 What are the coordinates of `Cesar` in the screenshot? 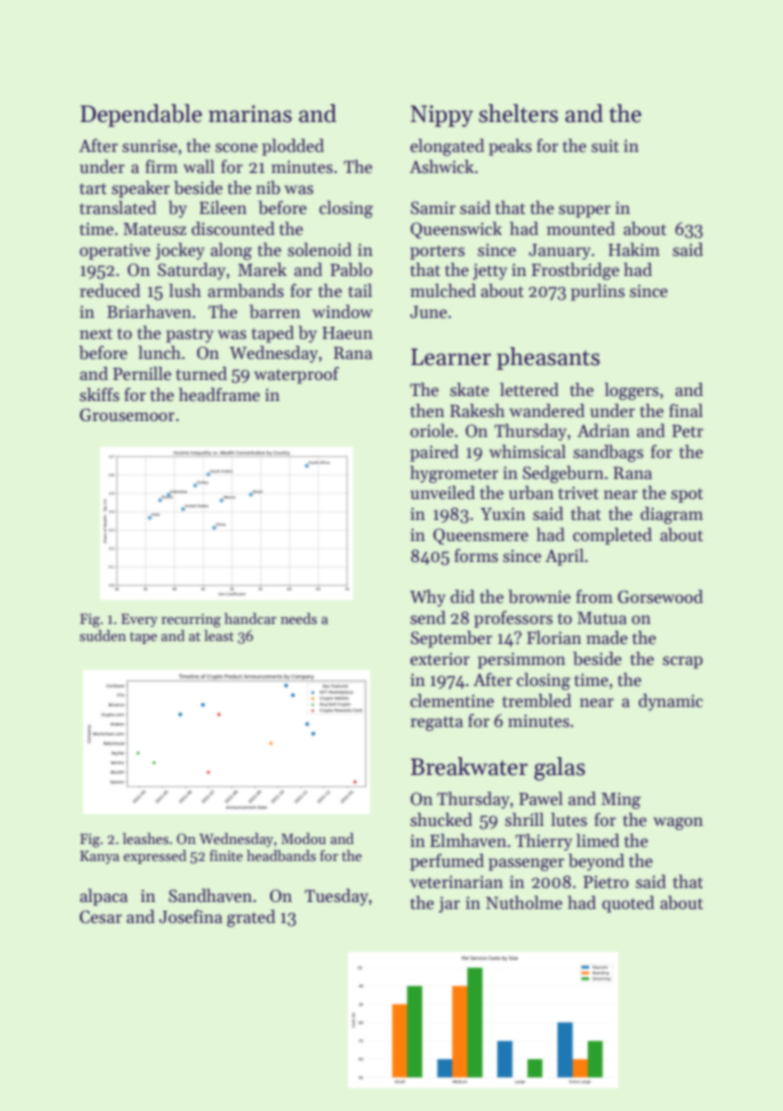 It's located at (101, 917).
